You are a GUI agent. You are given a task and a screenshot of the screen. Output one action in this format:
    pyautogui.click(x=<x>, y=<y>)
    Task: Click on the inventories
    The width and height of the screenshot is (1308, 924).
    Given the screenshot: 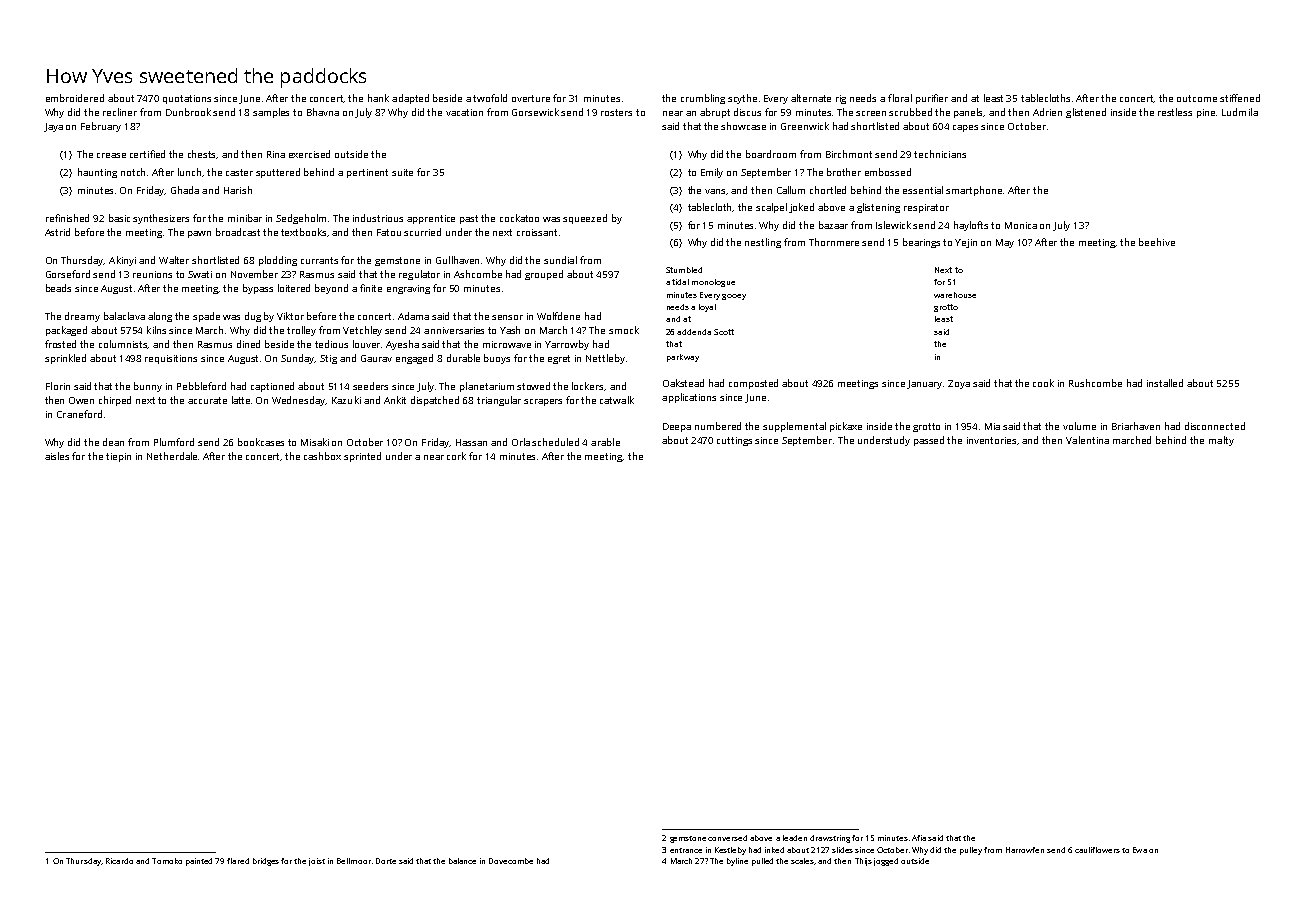 What is the action you would take?
    pyautogui.click(x=991, y=440)
